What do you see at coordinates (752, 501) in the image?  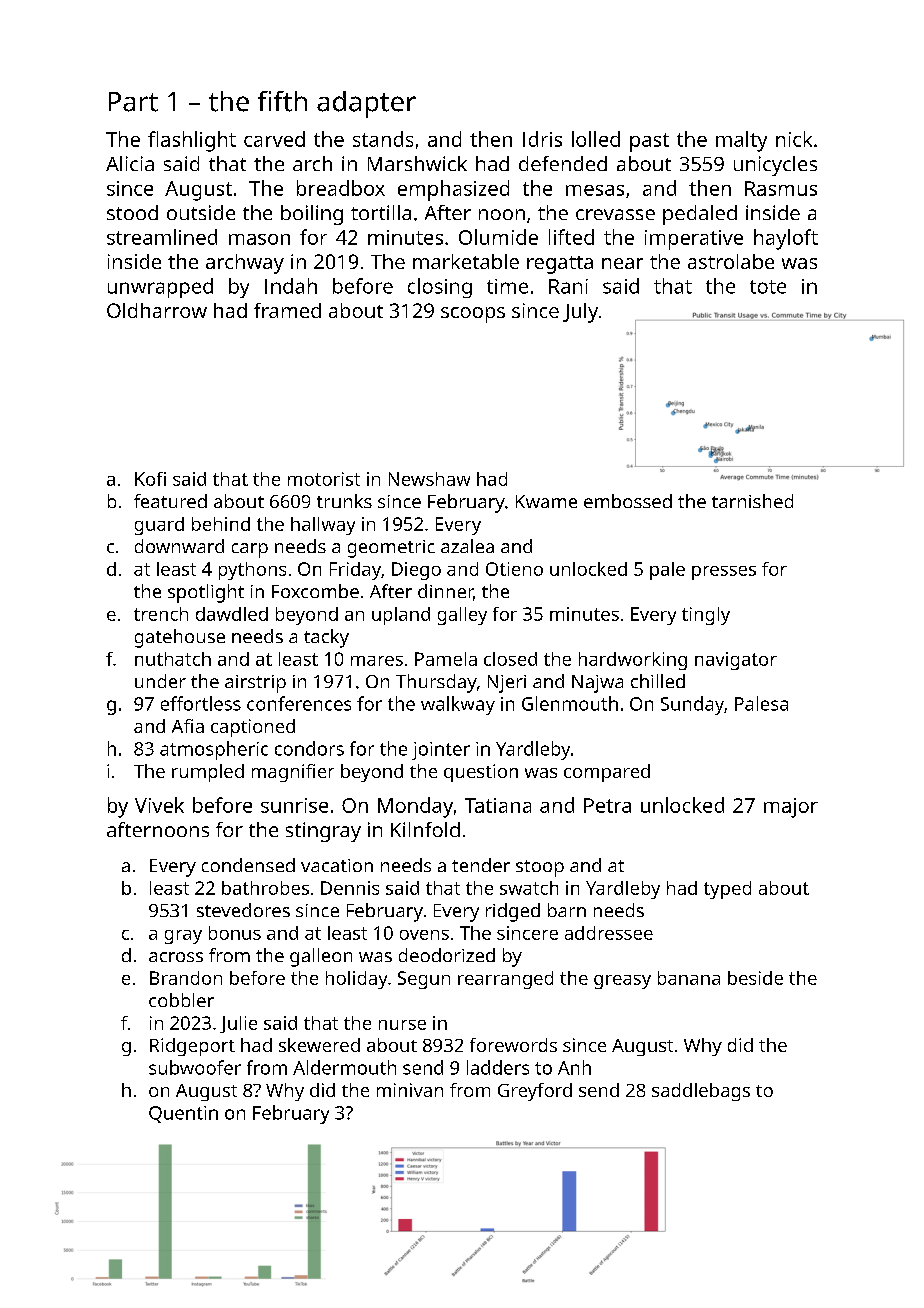 I see `tarnished` at bounding box center [752, 501].
